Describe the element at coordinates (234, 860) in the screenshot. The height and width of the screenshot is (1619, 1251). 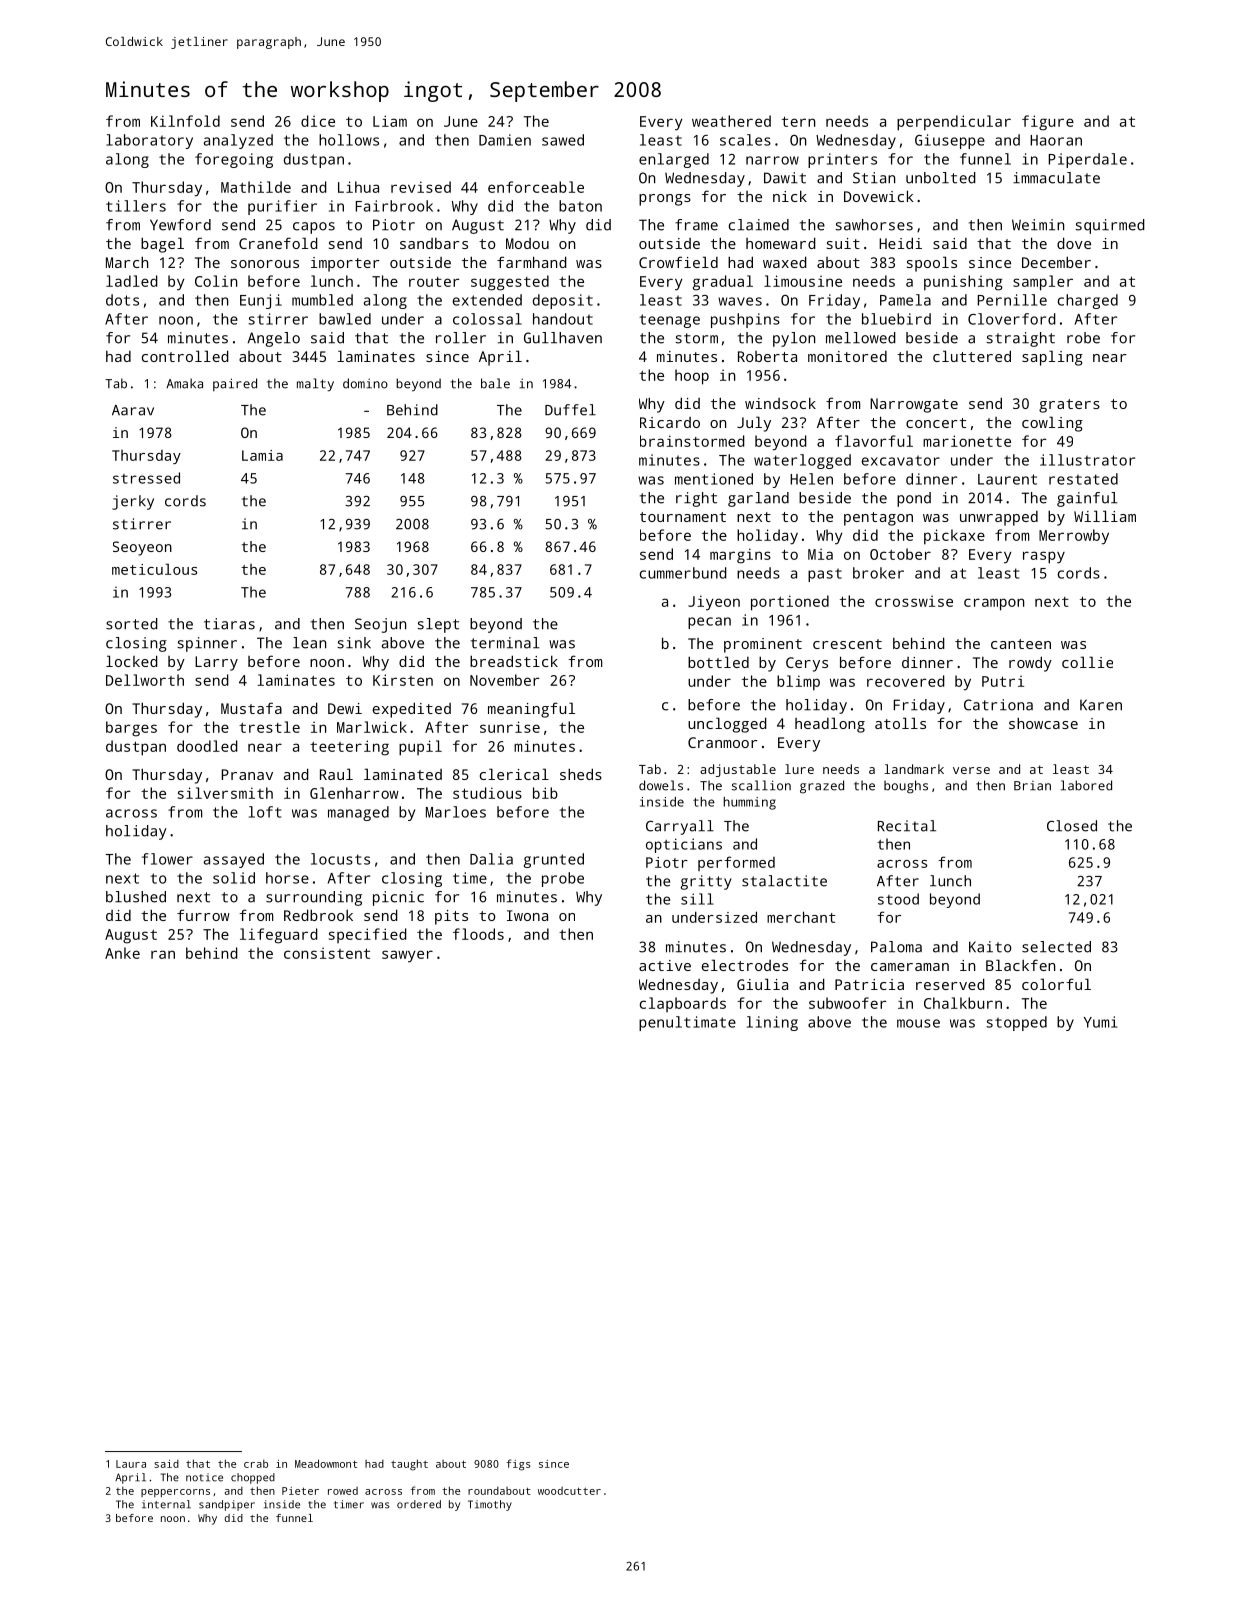
I see `assayed` at that location.
